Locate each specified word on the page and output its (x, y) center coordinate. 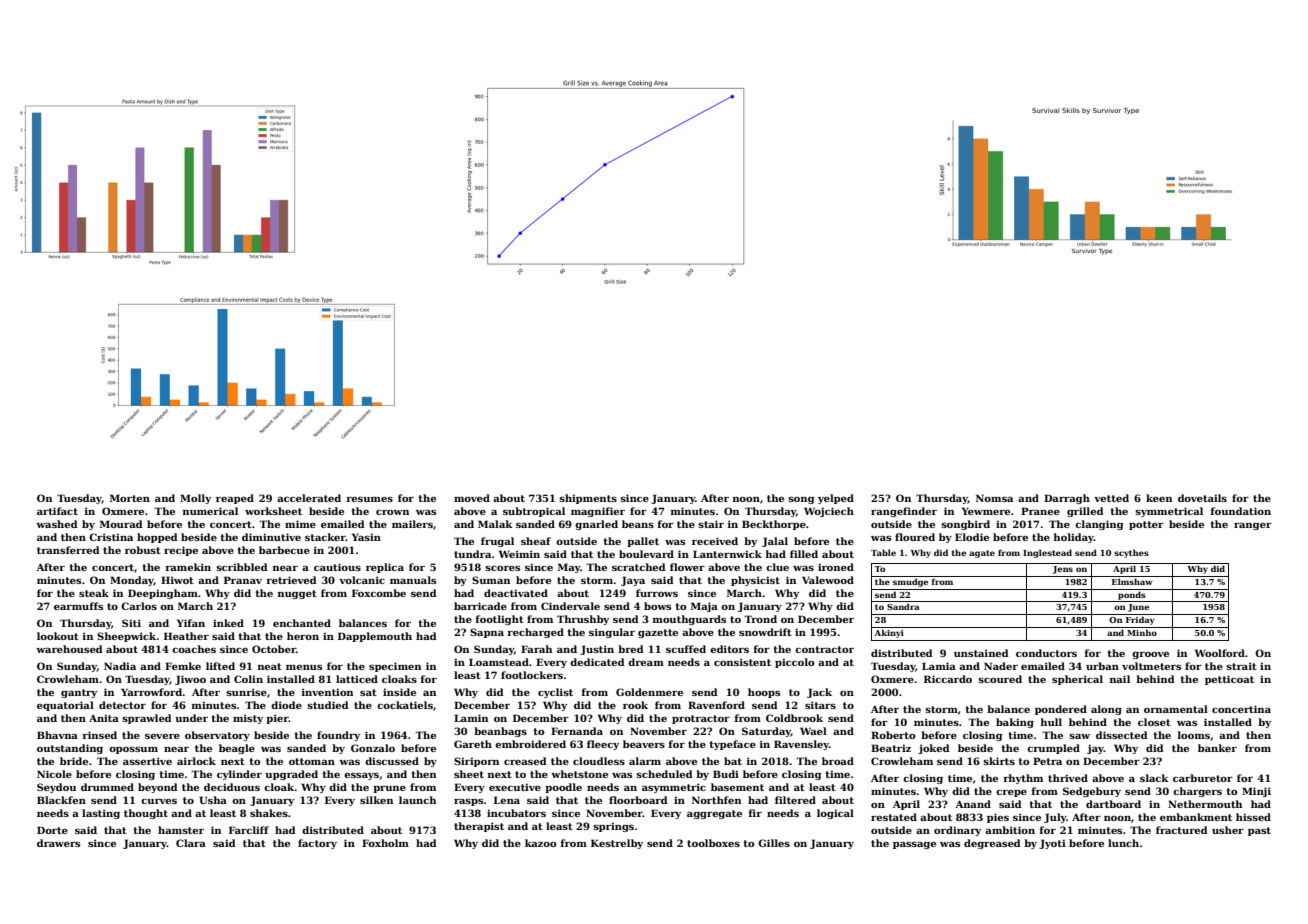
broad (838, 761)
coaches (194, 649)
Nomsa (994, 498)
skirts (999, 761)
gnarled (596, 525)
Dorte (52, 830)
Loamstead (499, 662)
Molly (195, 499)
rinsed (100, 735)
